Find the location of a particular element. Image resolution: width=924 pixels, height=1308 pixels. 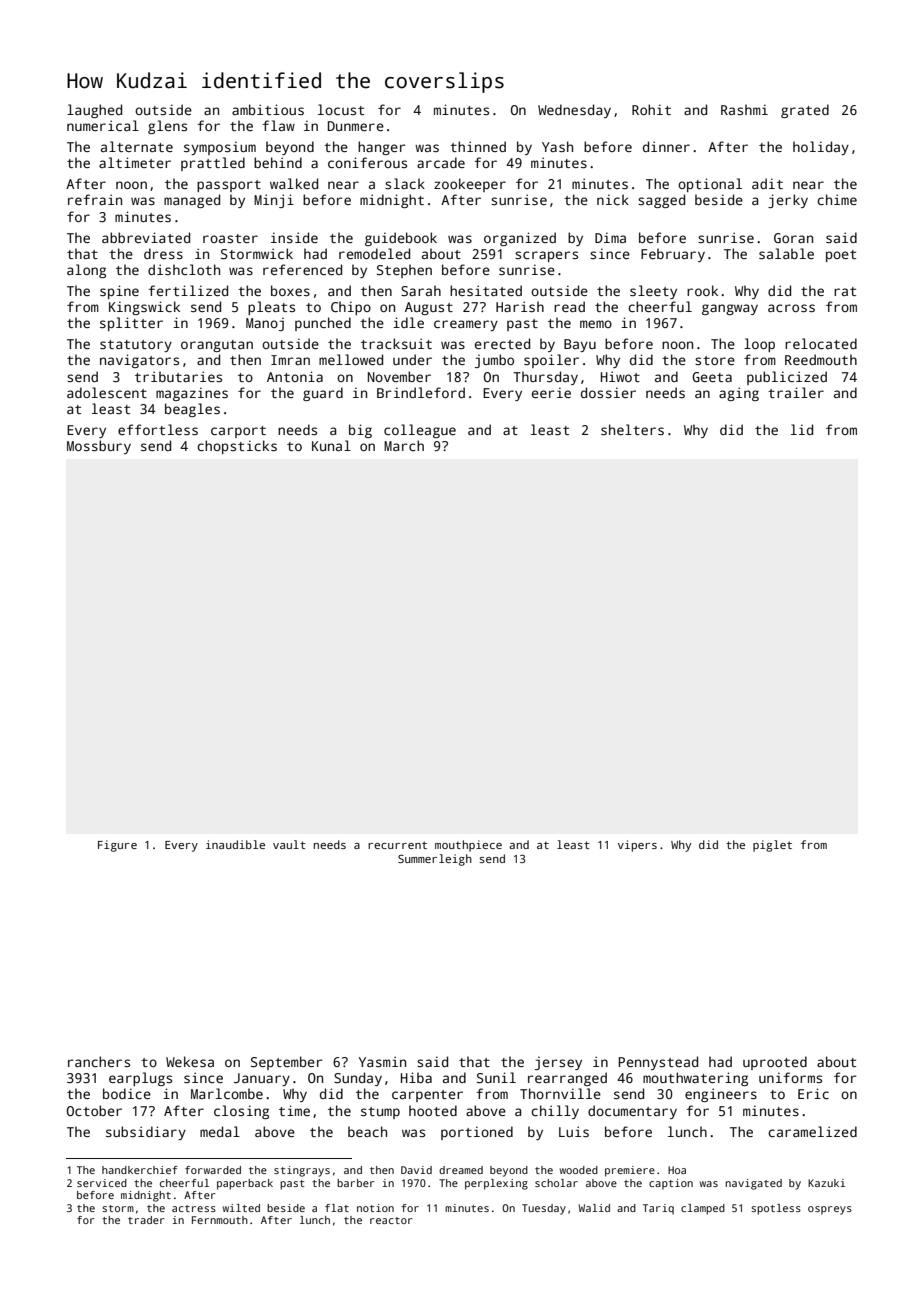

adit is located at coordinates (767, 183).
